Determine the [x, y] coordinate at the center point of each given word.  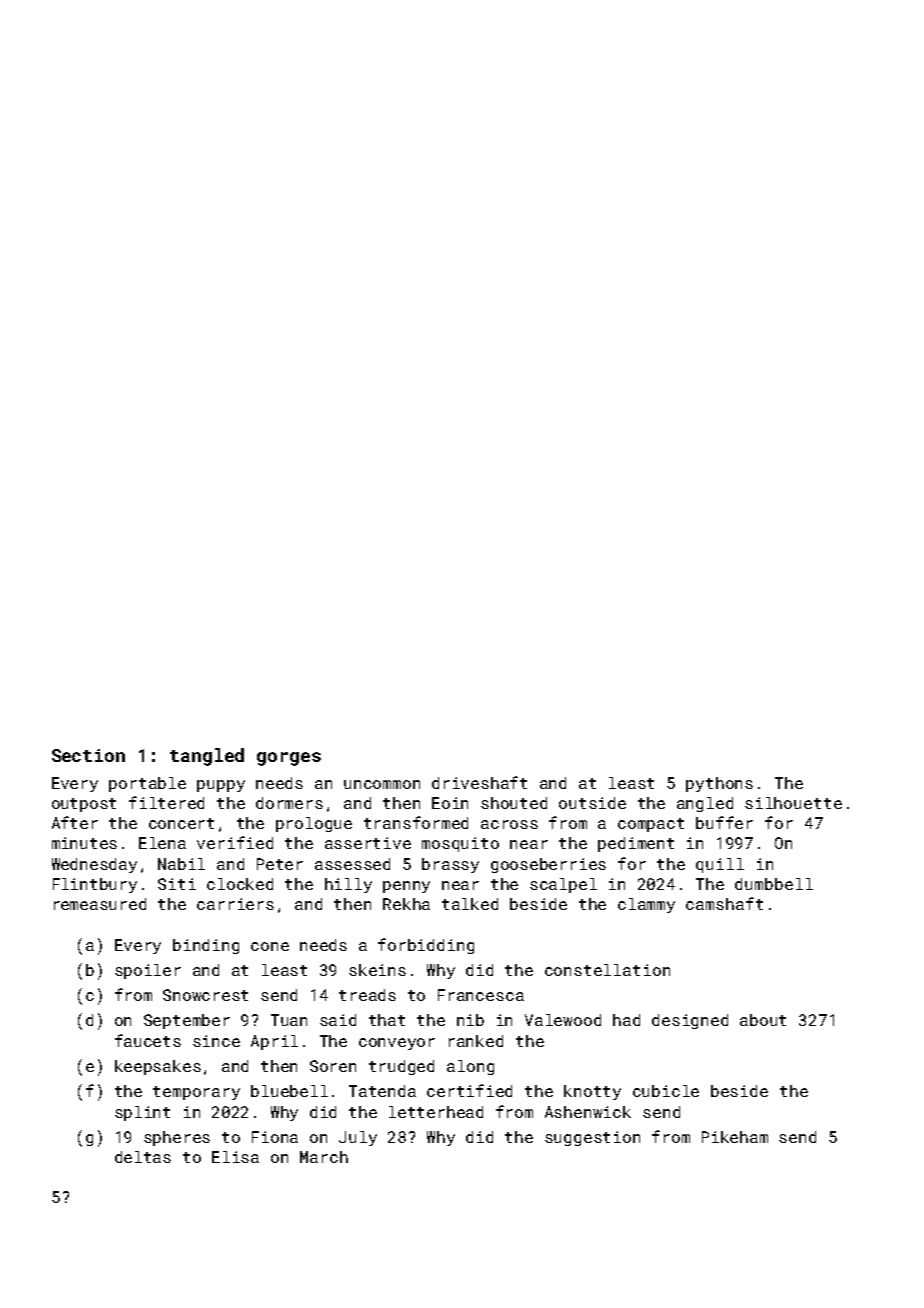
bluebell [289, 1091]
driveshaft [479, 782]
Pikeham [735, 1137]
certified [469, 1090]
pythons [719, 784]
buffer [724, 822]
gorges [289, 759]
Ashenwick [588, 1112]
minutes [84, 843]
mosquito [460, 844]
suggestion [592, 1138]
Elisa [235, 1157]
